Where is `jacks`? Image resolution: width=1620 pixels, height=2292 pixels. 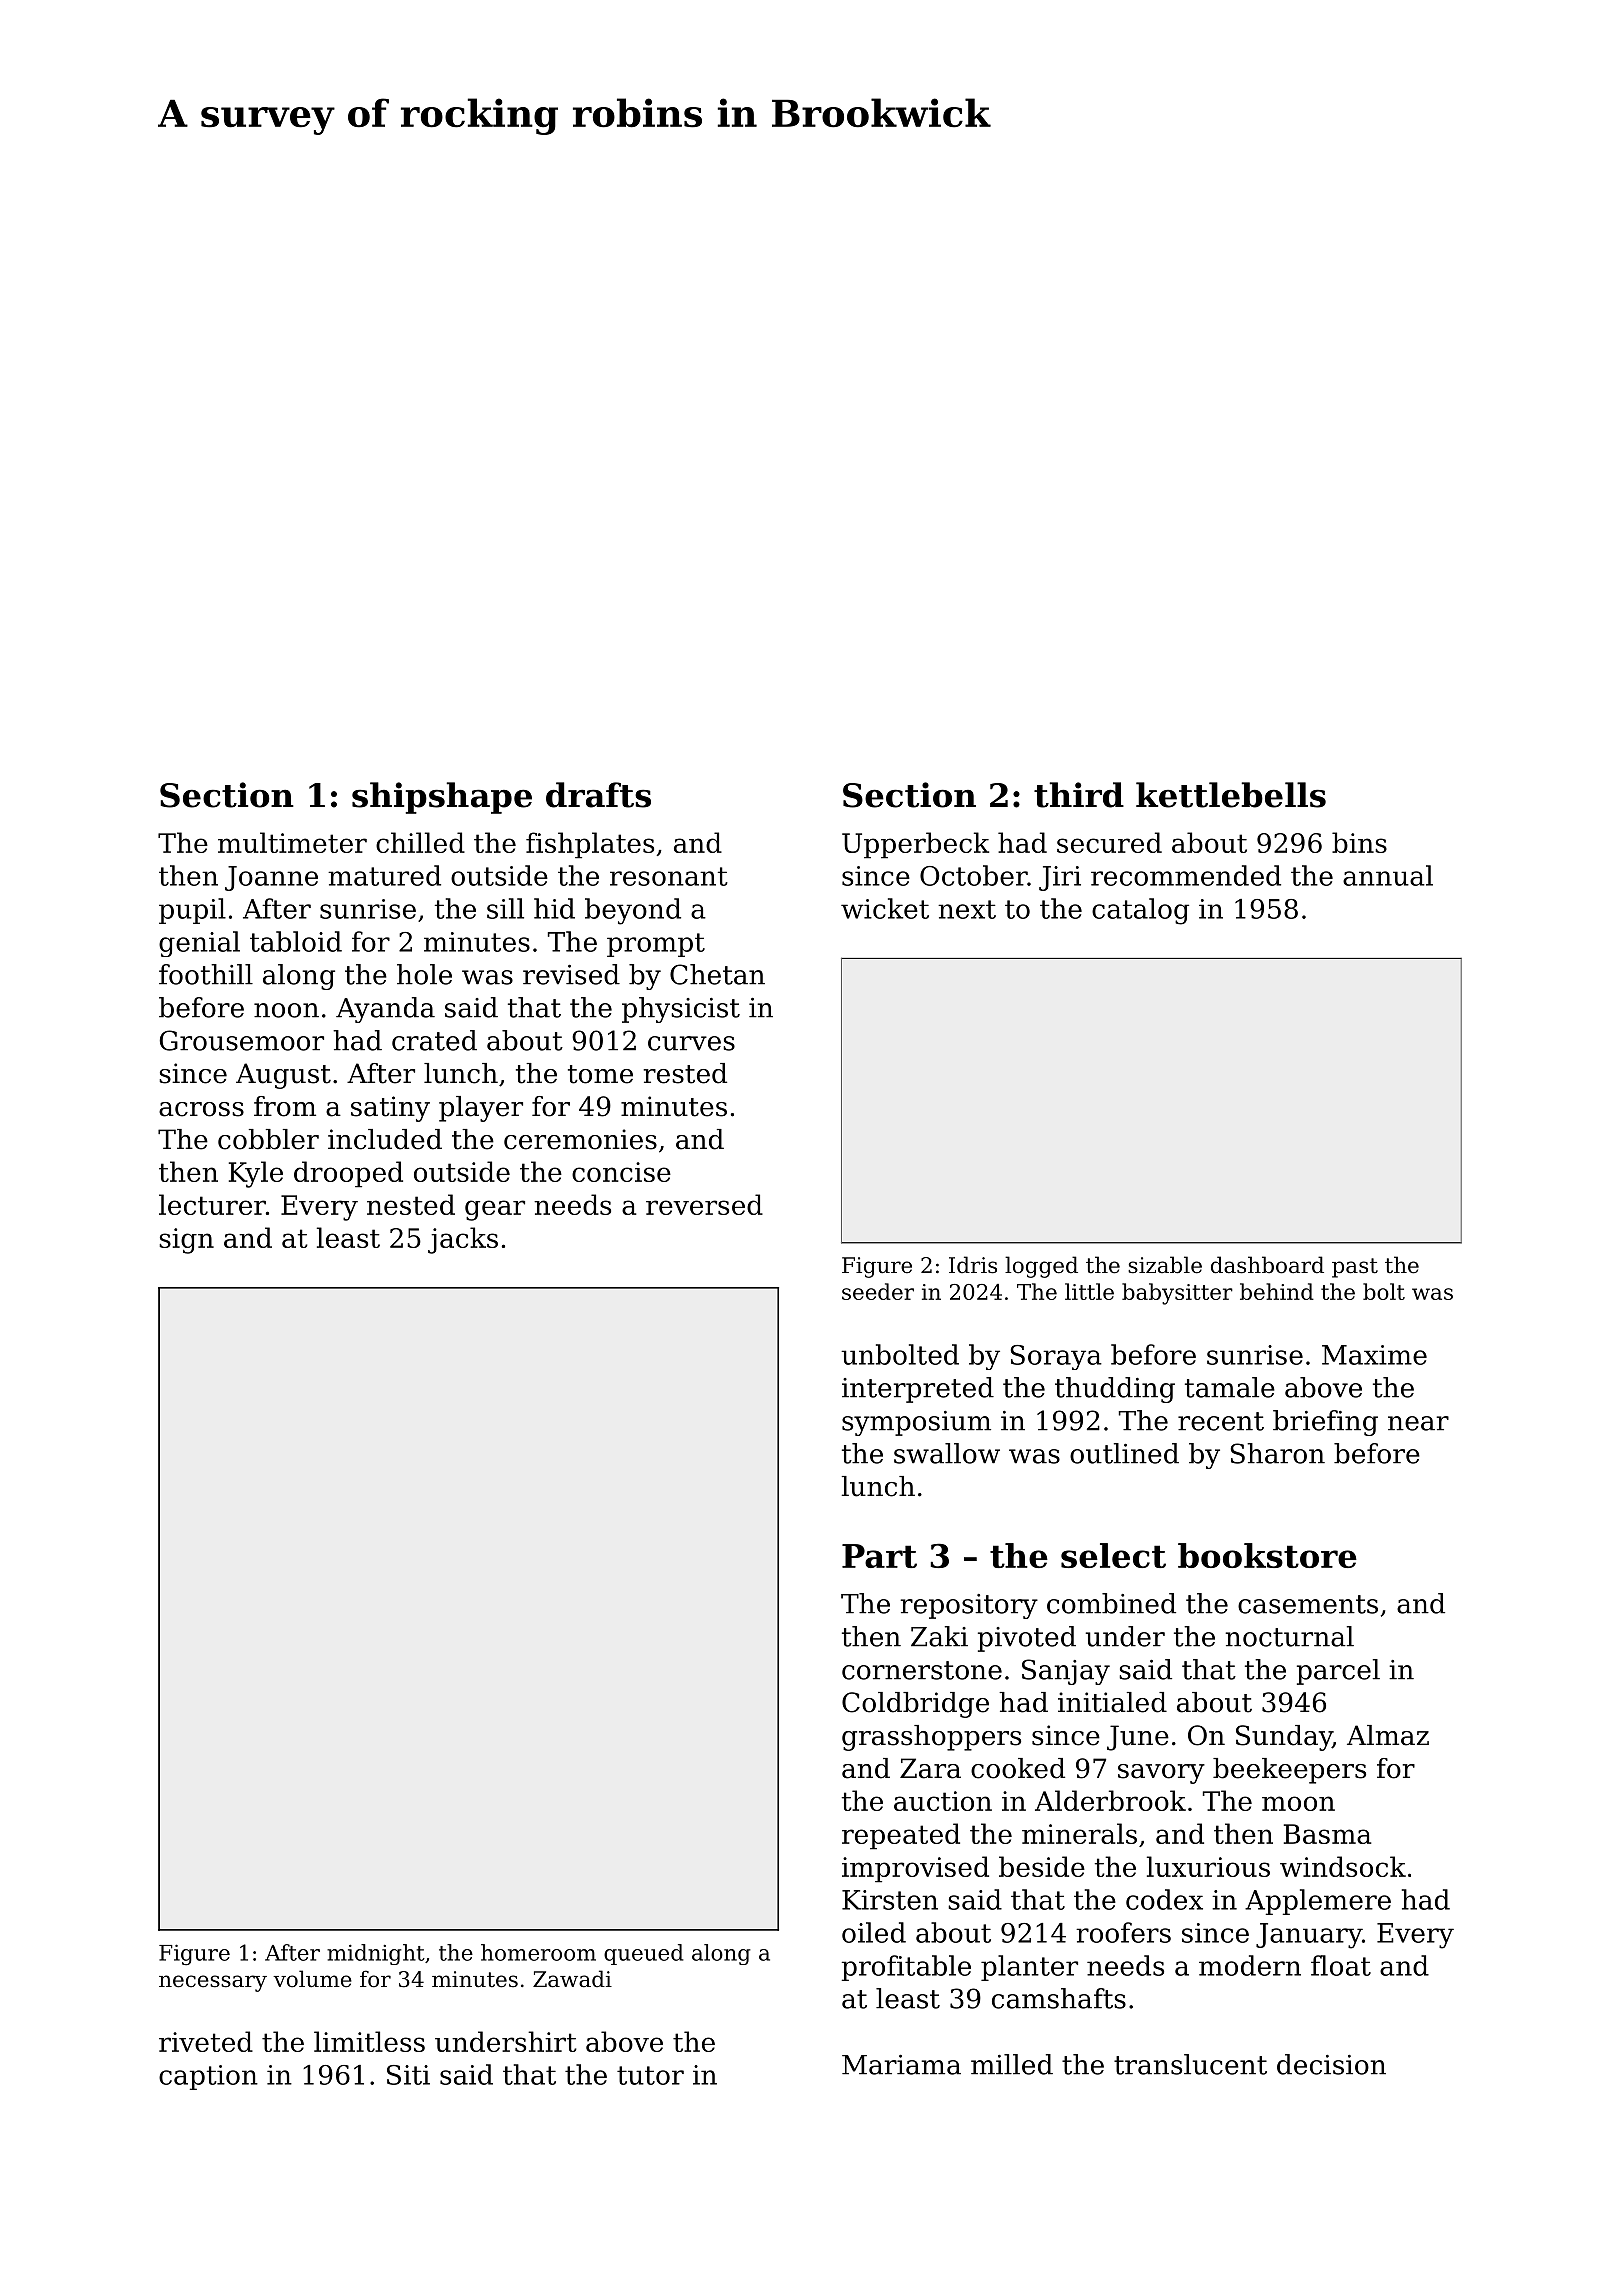
jacks is located at coordinates (463, 1240).
